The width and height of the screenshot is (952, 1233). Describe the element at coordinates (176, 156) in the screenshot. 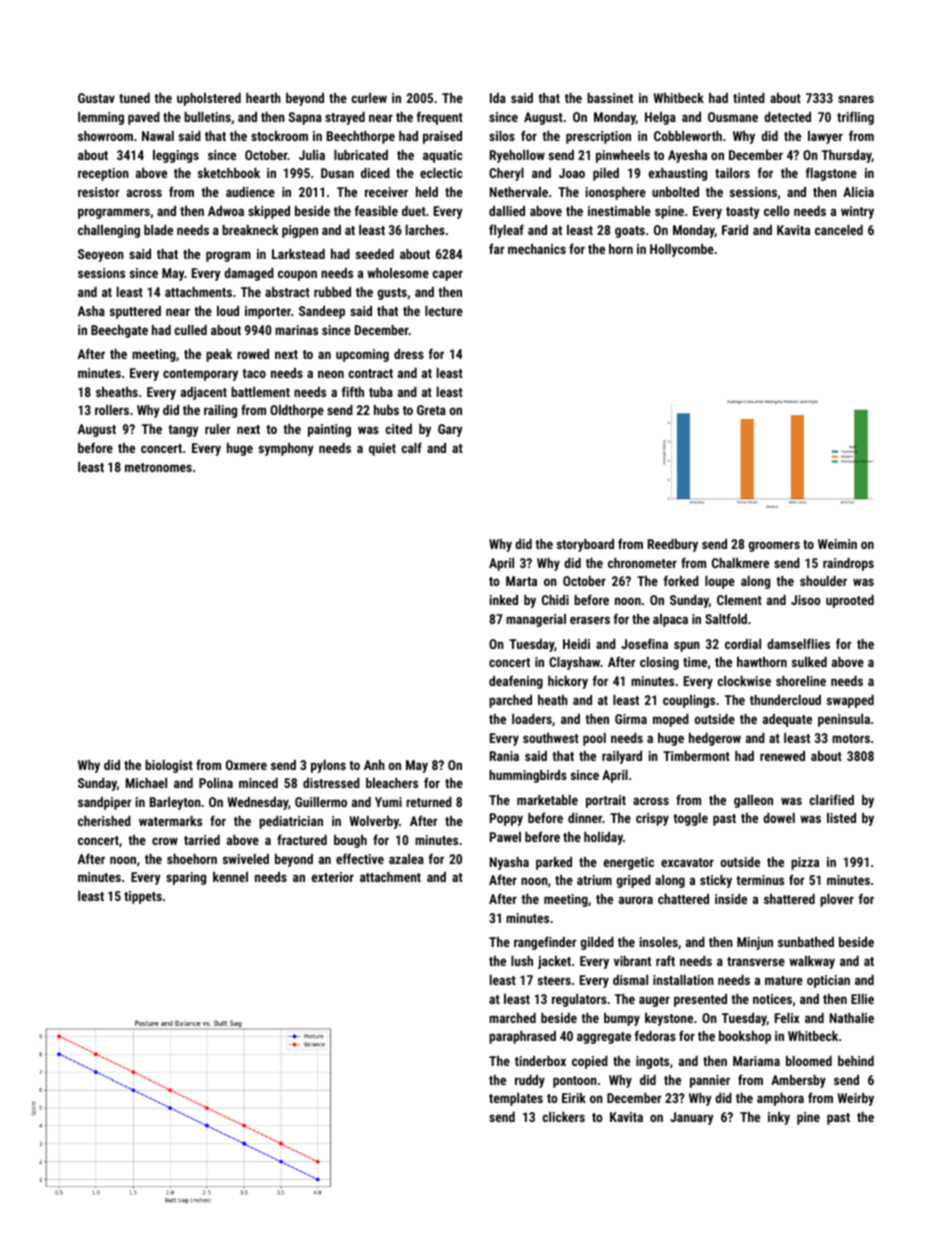

I see `leggings` at that location.
